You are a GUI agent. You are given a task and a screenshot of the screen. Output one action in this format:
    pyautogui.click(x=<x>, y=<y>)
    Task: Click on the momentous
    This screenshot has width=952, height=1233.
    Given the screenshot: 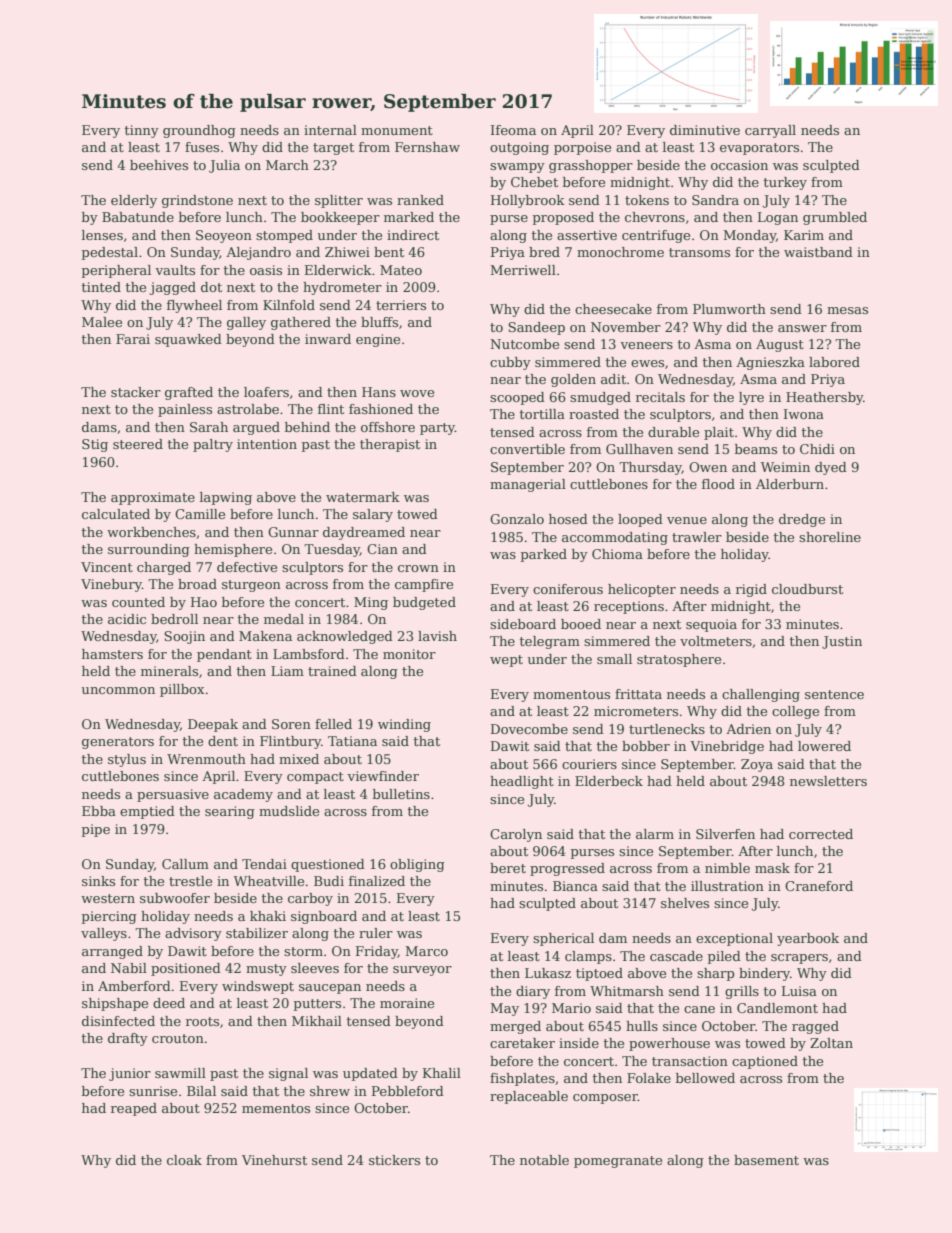 What is the action you would take?
    pyautogui.click(x=571, y=694)
